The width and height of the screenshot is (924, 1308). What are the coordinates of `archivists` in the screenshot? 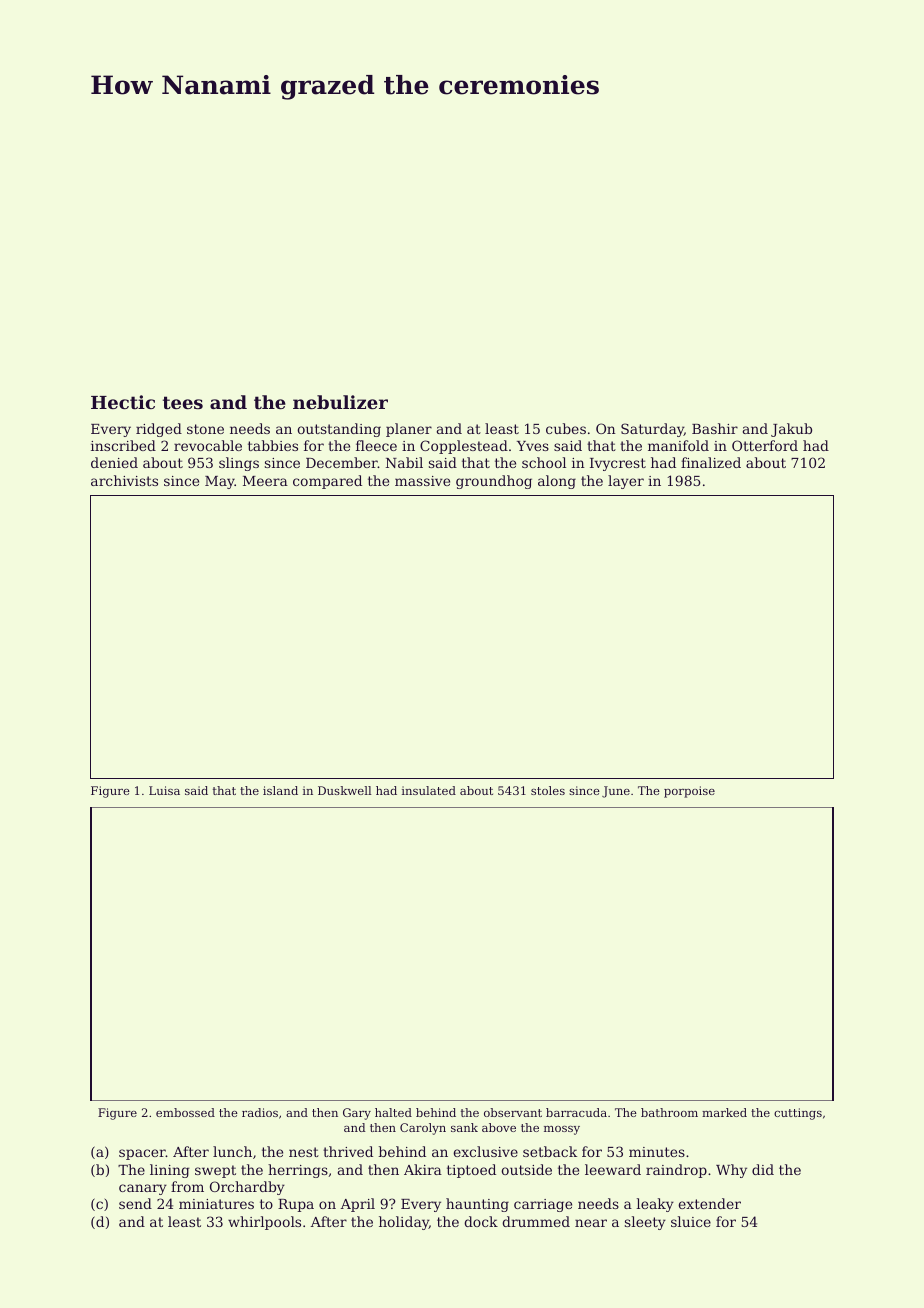 It's located at (124, 480).
